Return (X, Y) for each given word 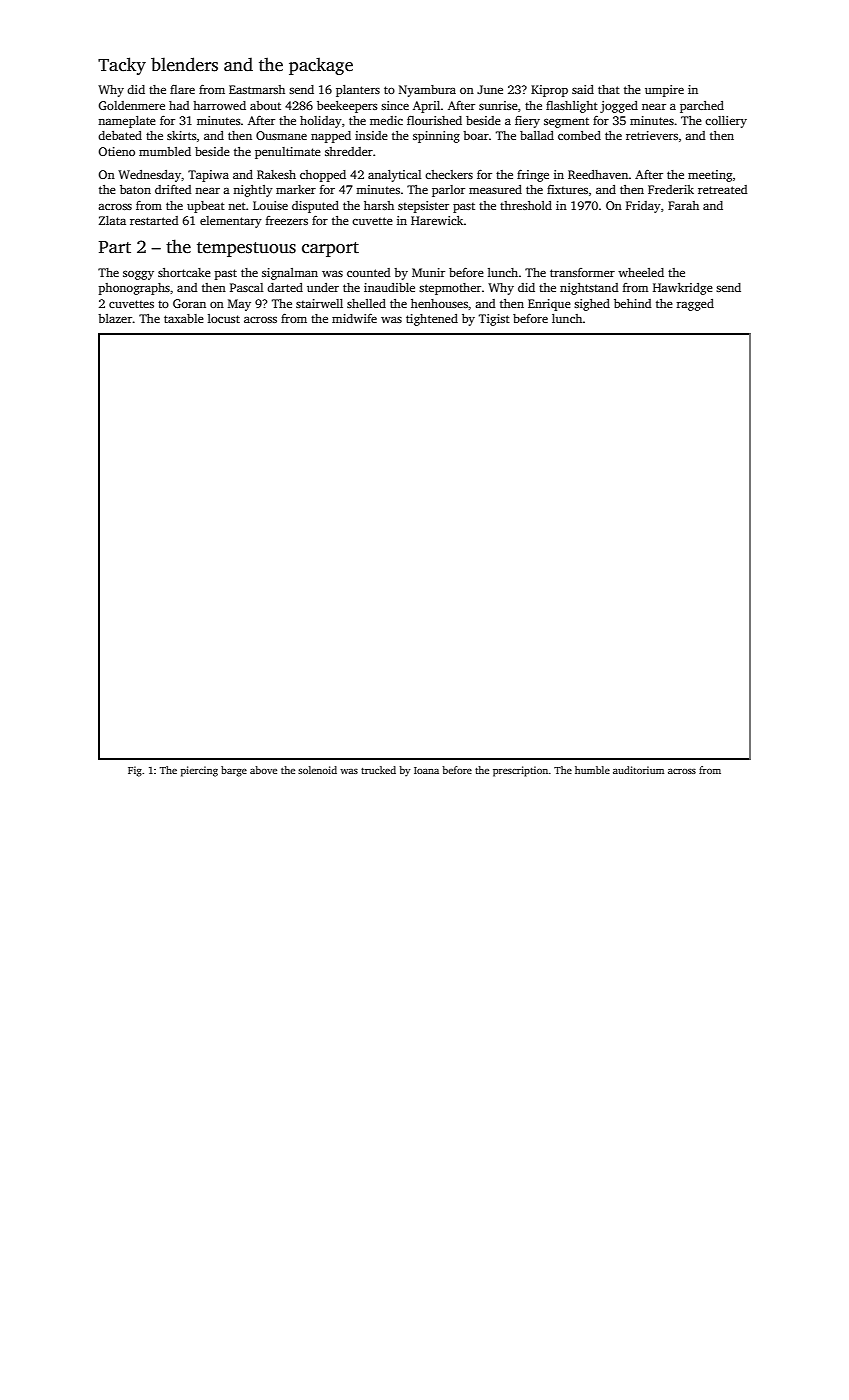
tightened (432, 320)
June (490, 89)
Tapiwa (208, 176)
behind (633, 303)
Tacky (122, 66)
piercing (199, 771)
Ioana (426, 770)
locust (224, 318)
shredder (349, 151)
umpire (664, 91)
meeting (710, 176)
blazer (115, 318)
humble (592, 770)
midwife (354, 318)
